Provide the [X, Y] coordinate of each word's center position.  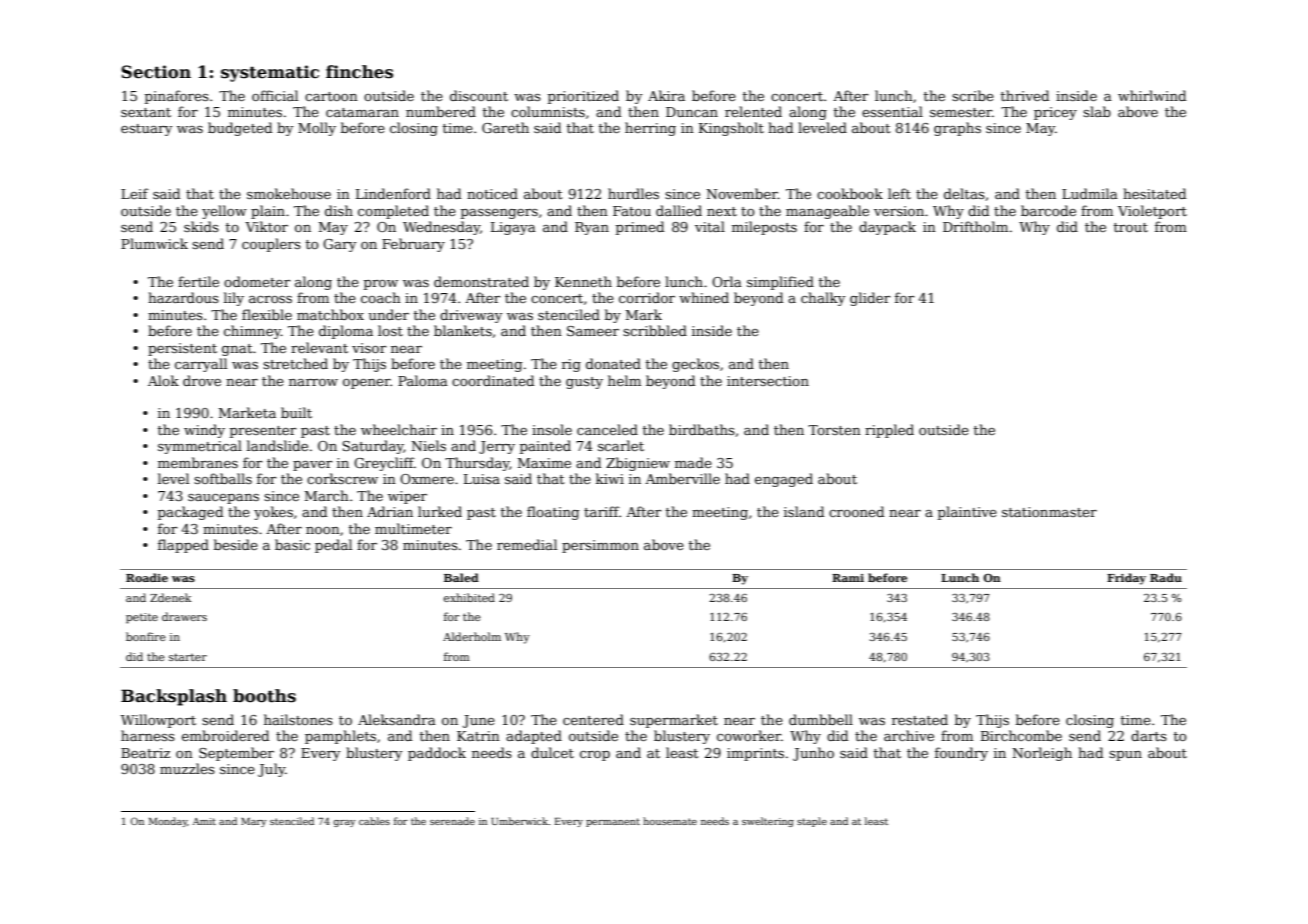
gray [344, 823]
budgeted [240, 129]
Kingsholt [731, 129]
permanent [613, 822]
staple [812, 822]
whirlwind [1152, 95]
